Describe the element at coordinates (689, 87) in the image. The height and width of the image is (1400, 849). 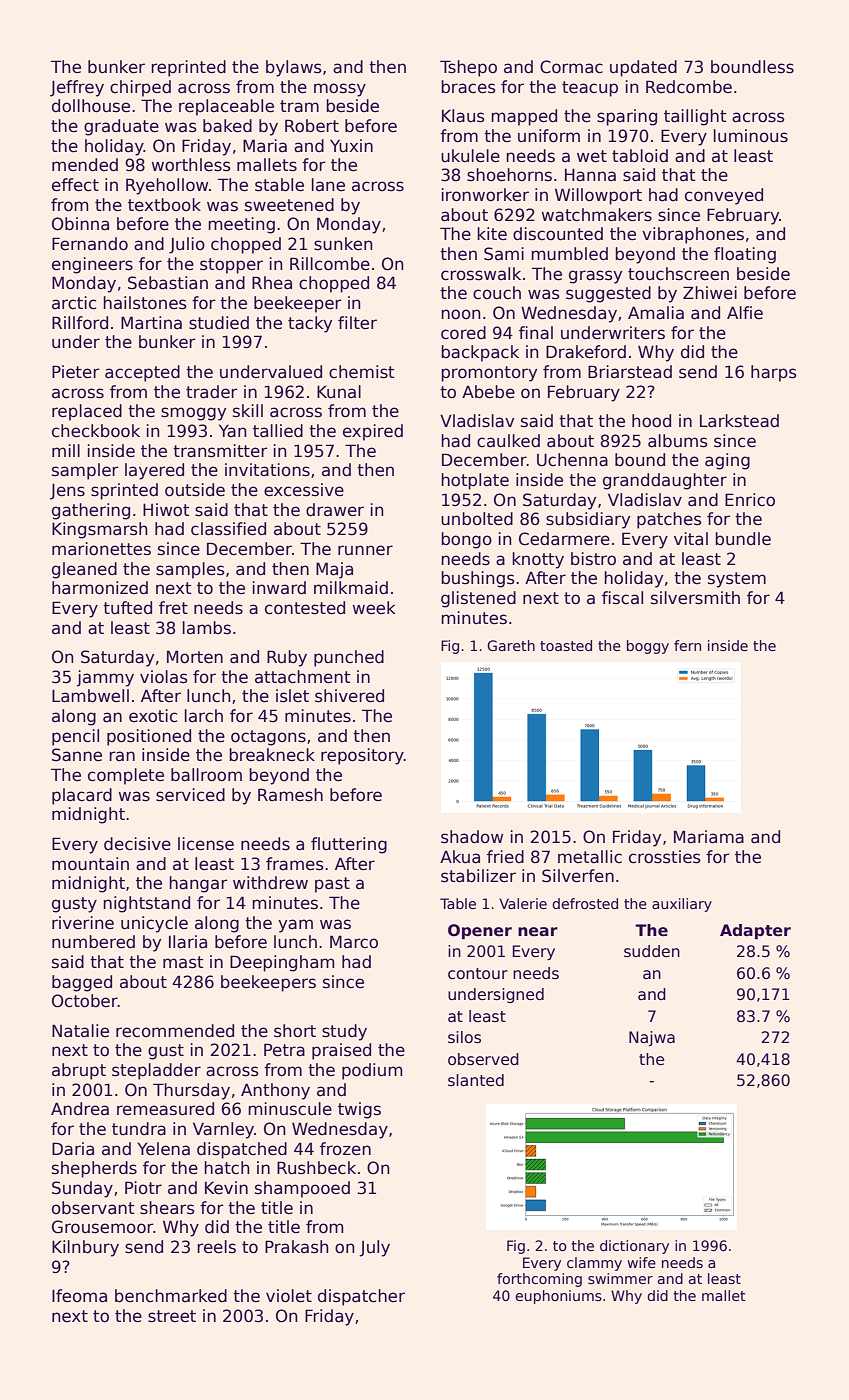
I see `Redcombe` at that location.
